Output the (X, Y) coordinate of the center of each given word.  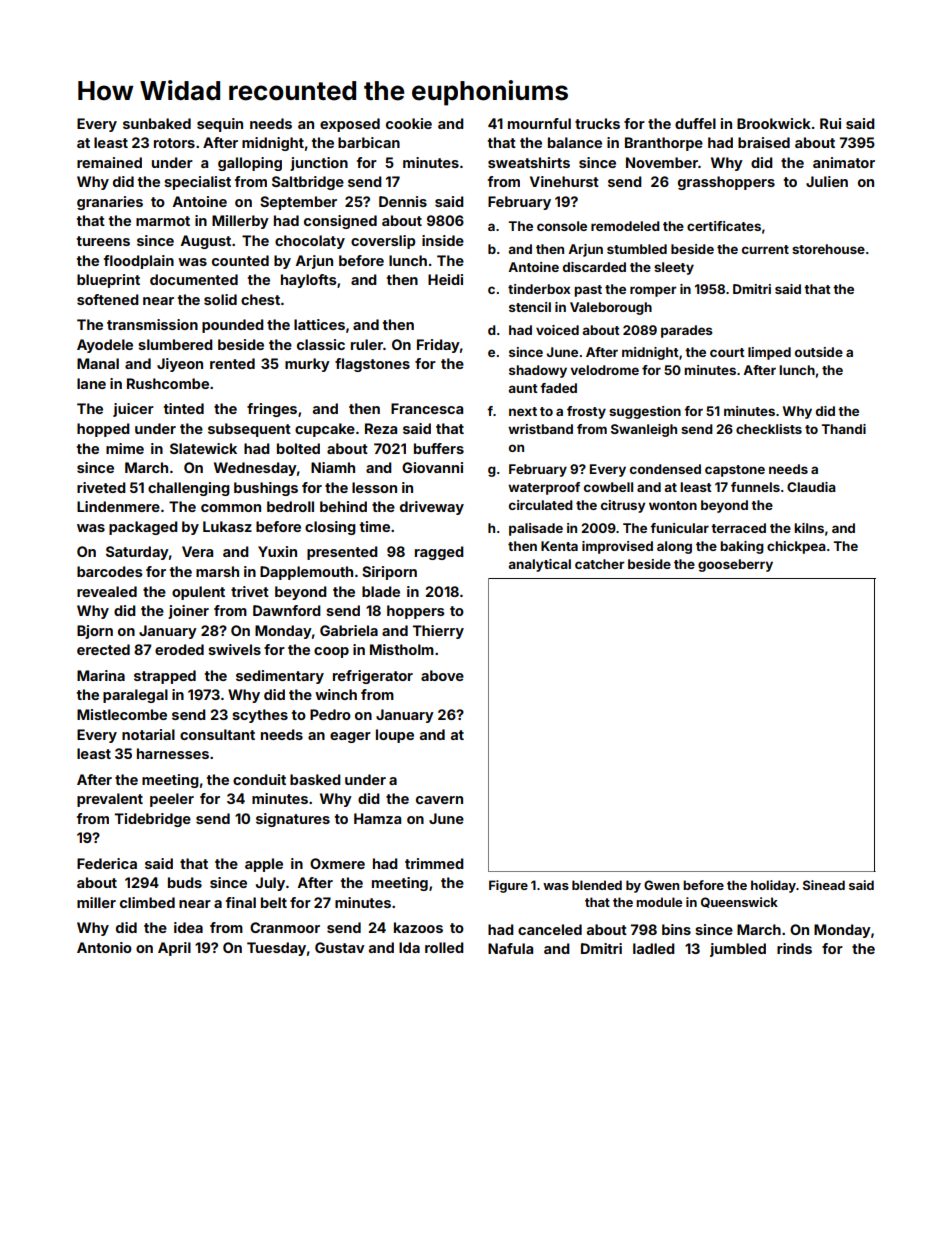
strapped (165, 677)
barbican (369, 142)
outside (819, 352)
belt (274, 902)
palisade (536, 529)
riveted (101, 487)
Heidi (445, 279)
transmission (152, 324)
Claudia (811, 487)
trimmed (434, 863)
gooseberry (735, 565)
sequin (220, 125)
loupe (395, 736)
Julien (827, 181)
